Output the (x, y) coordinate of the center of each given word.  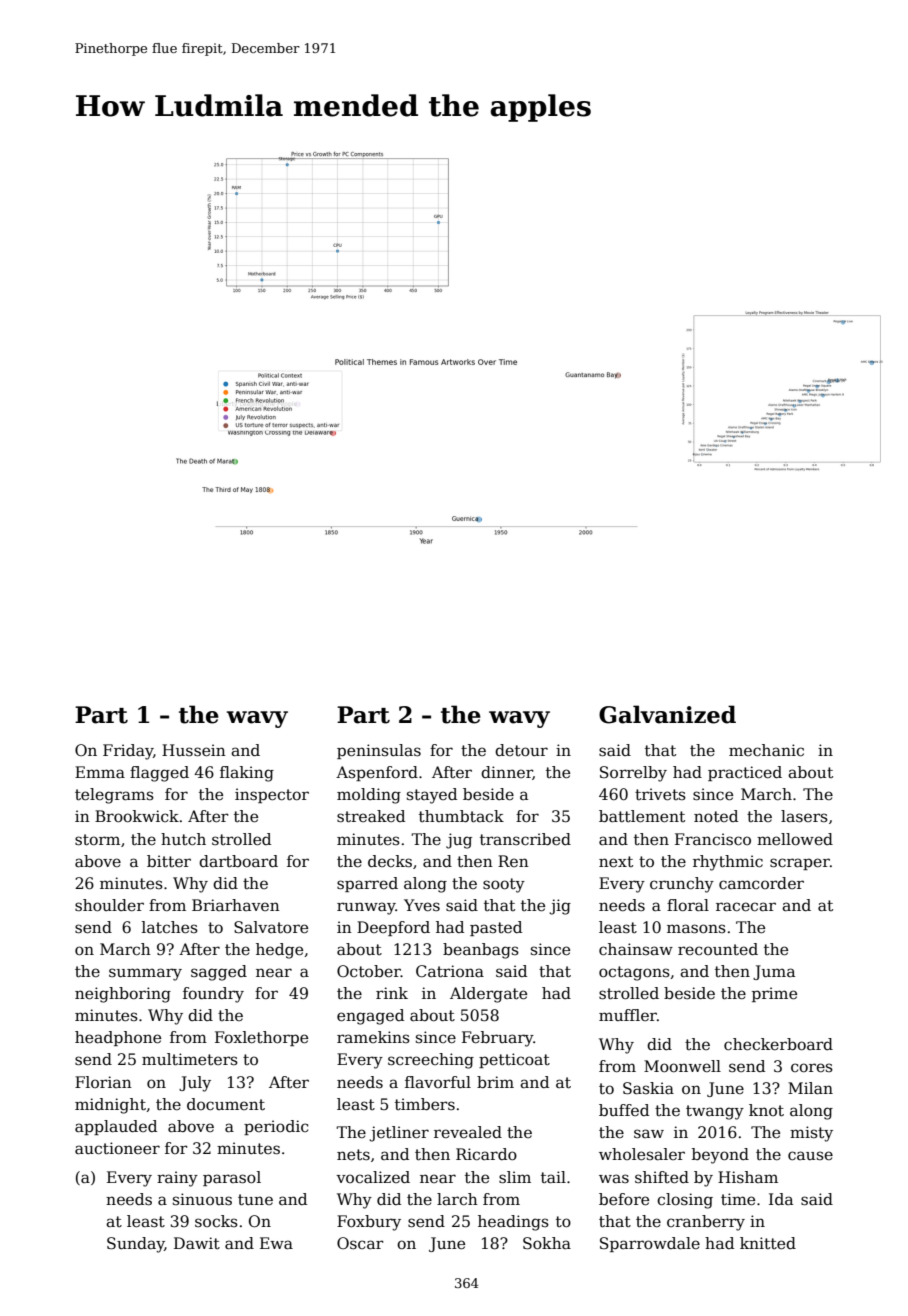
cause (810, 1156)
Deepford (393, 928)
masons (696, 928)
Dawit (197, 1243)
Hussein (194, 750)
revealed (468, 1132)
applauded (116, 1127)
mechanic (766, 750)
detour (521, 750)
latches (170, 927)
